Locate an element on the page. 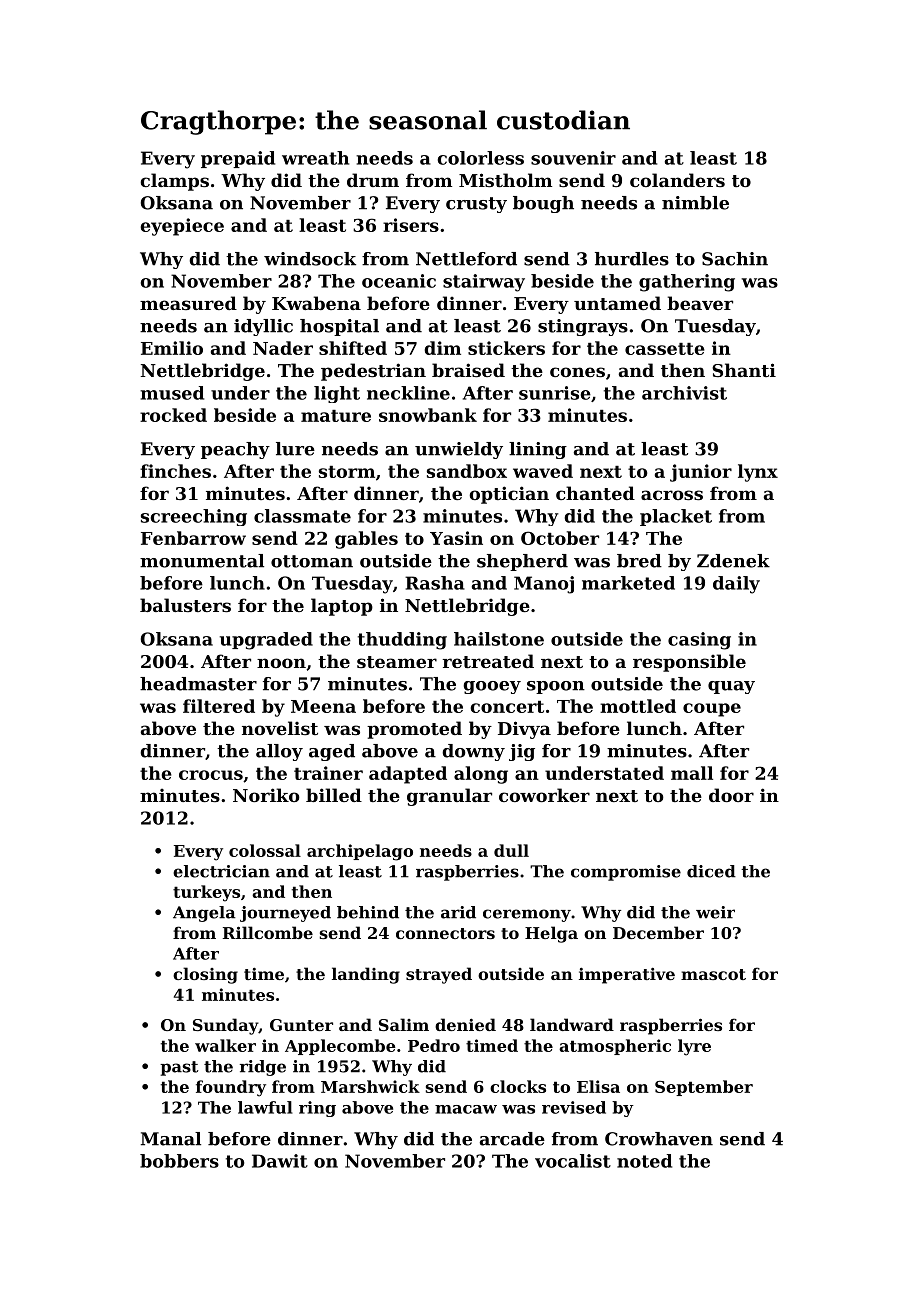 The height and width of the document is (1314, 924). Yasin is located at coordinates (456, 538).
